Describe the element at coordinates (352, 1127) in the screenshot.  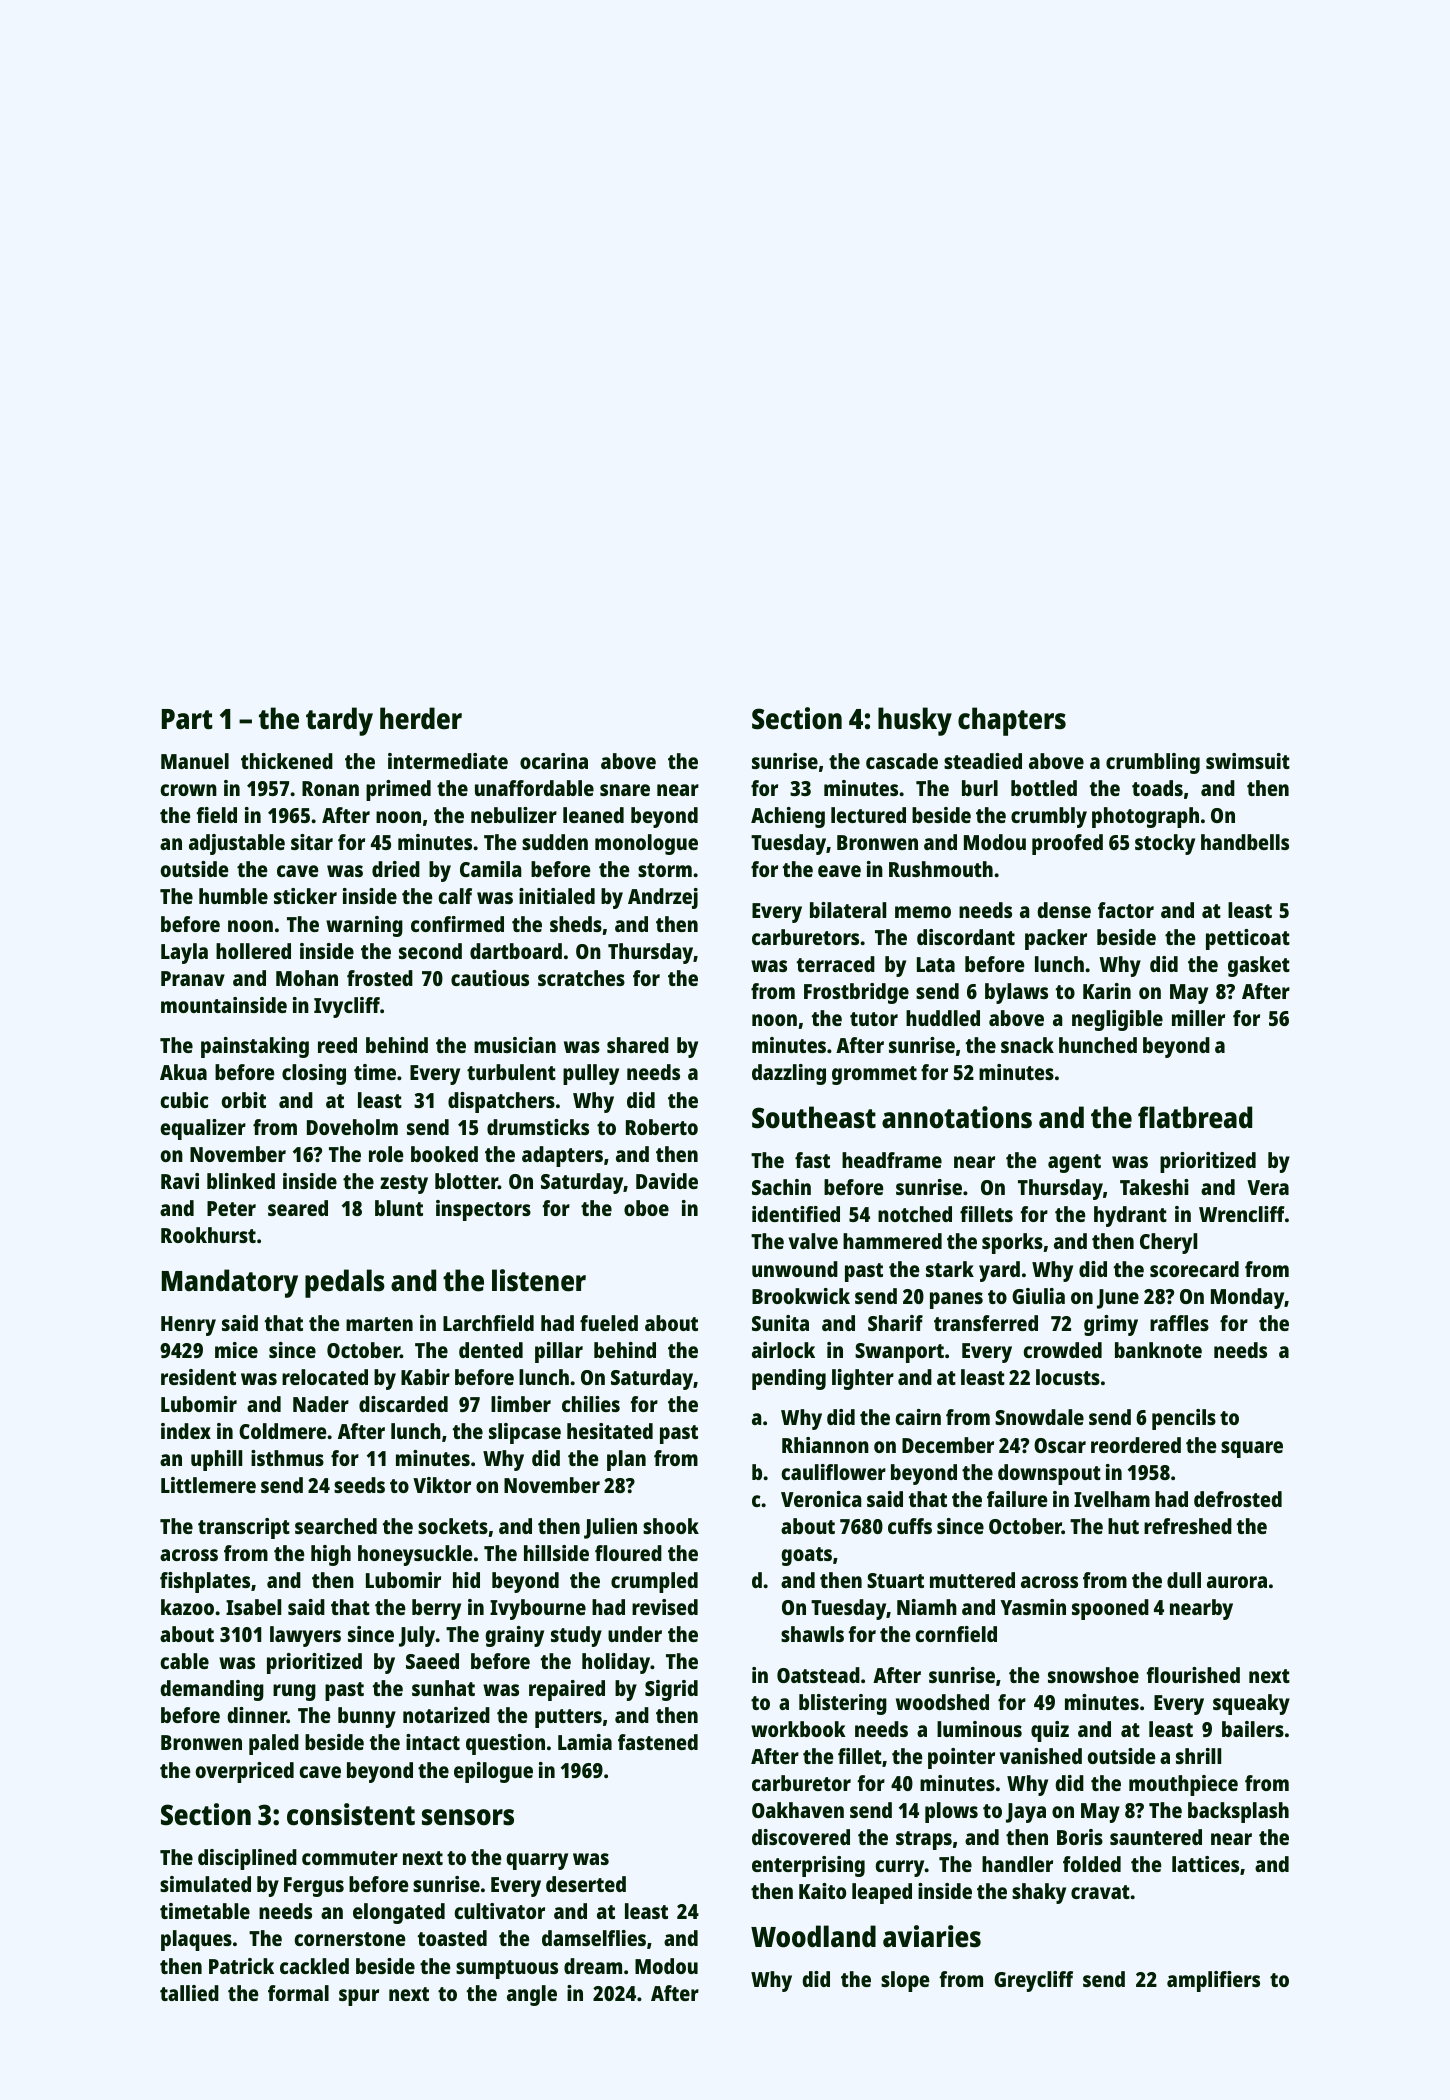
I see `Doveholm` at that location.
